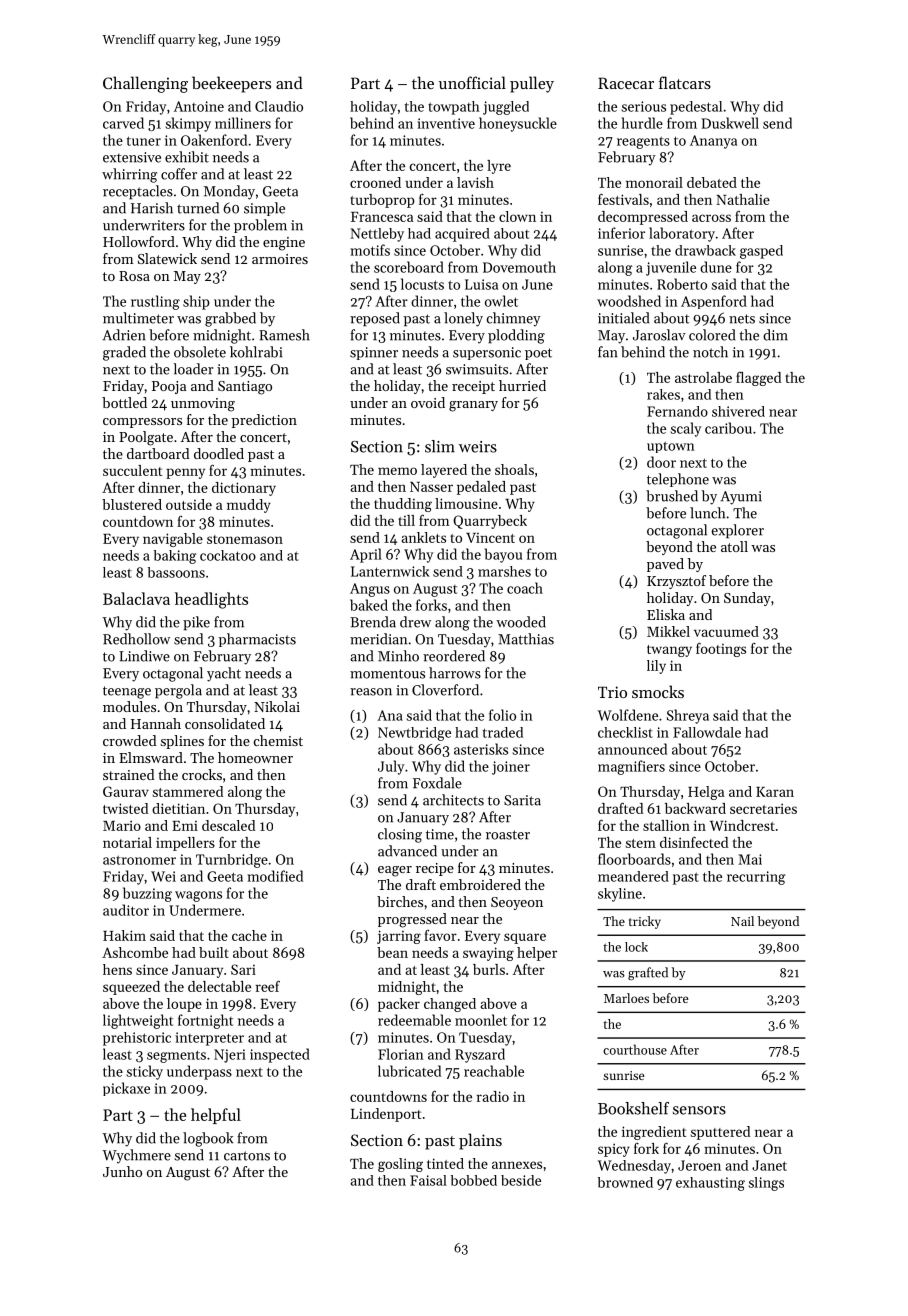  I want to click on drawback, so click(705, 250).
